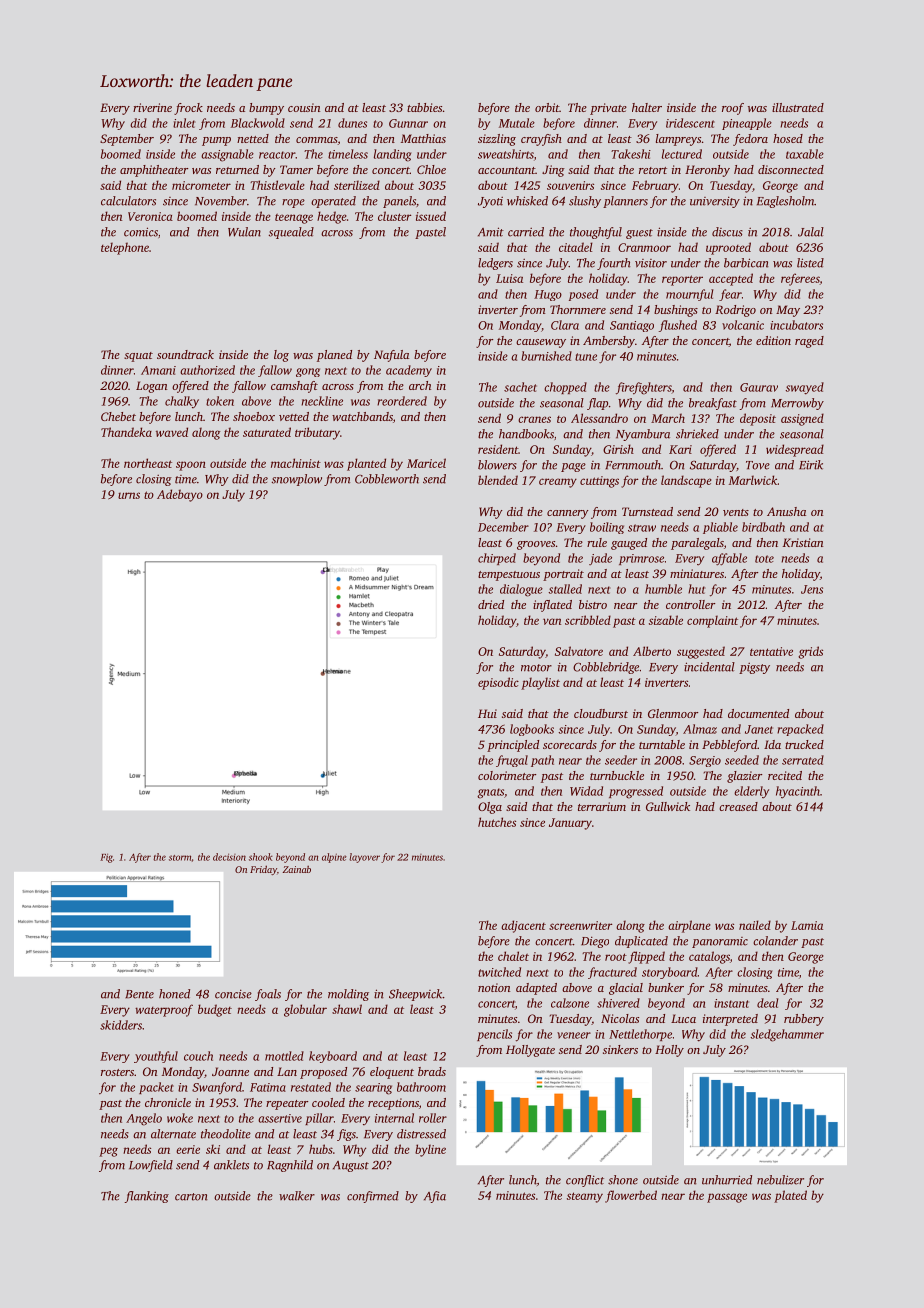 Image resolution: width=924 pixels, height=1308 pixels. What do you see at coordinates (798, 792) in the page?
I see `hyacinth` at bounding box center [798, 792].
